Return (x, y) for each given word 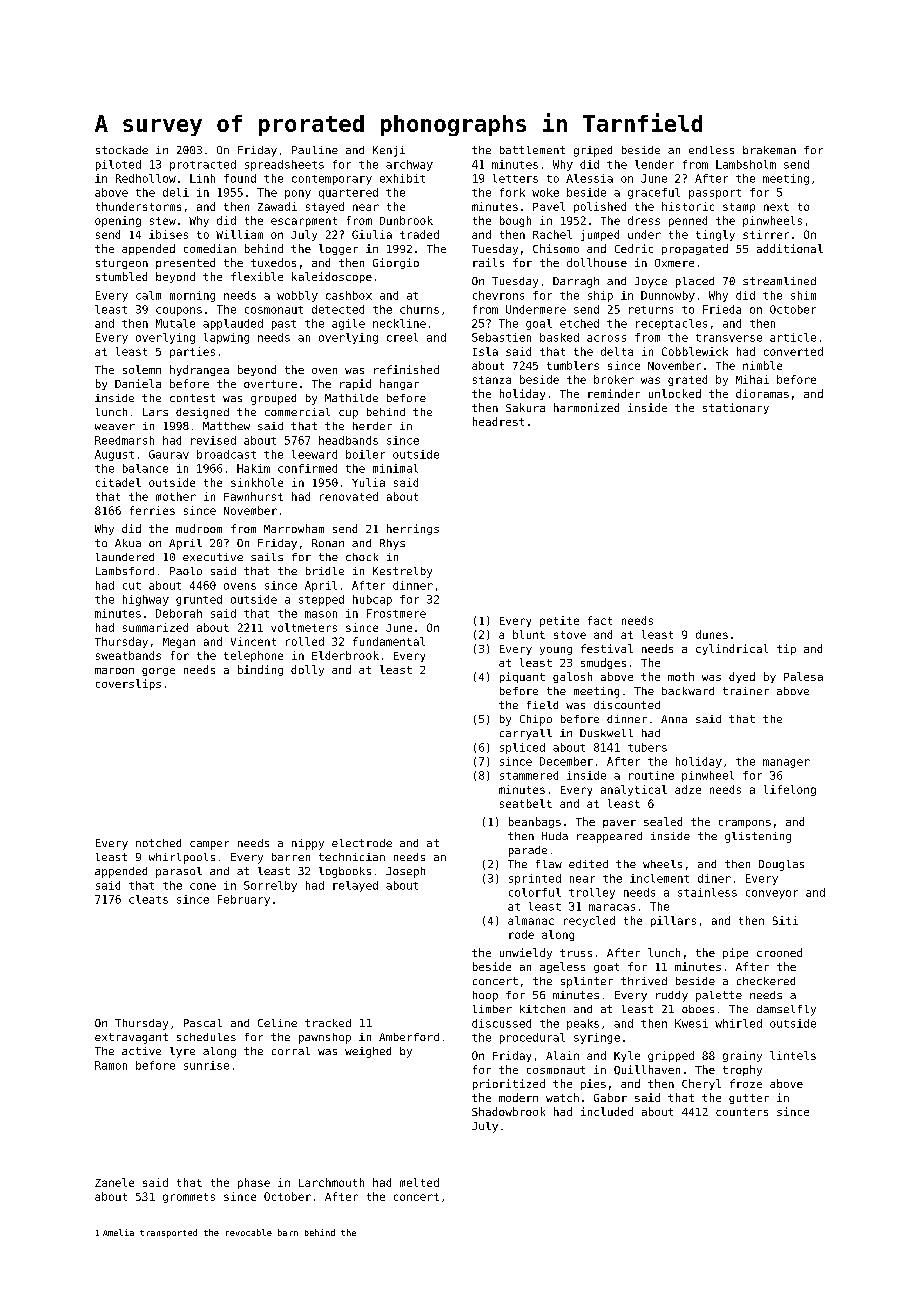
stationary (736, 408)
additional (790, 248)
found (240, 178)
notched (158, 843)
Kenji (389, 151)
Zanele (114, 1182)
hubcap (372, 600)
